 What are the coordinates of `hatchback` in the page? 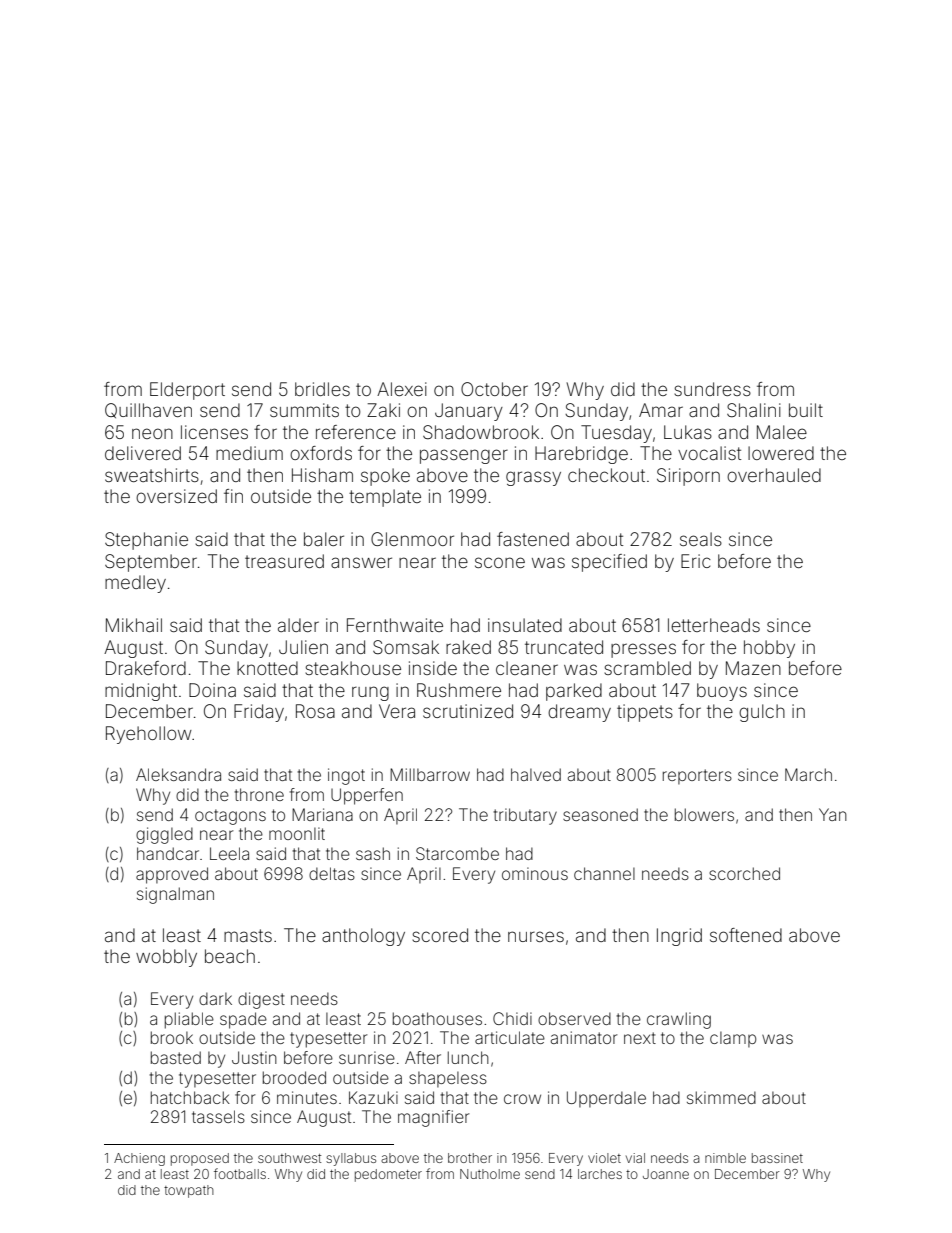 It's located at (190, 1097).
